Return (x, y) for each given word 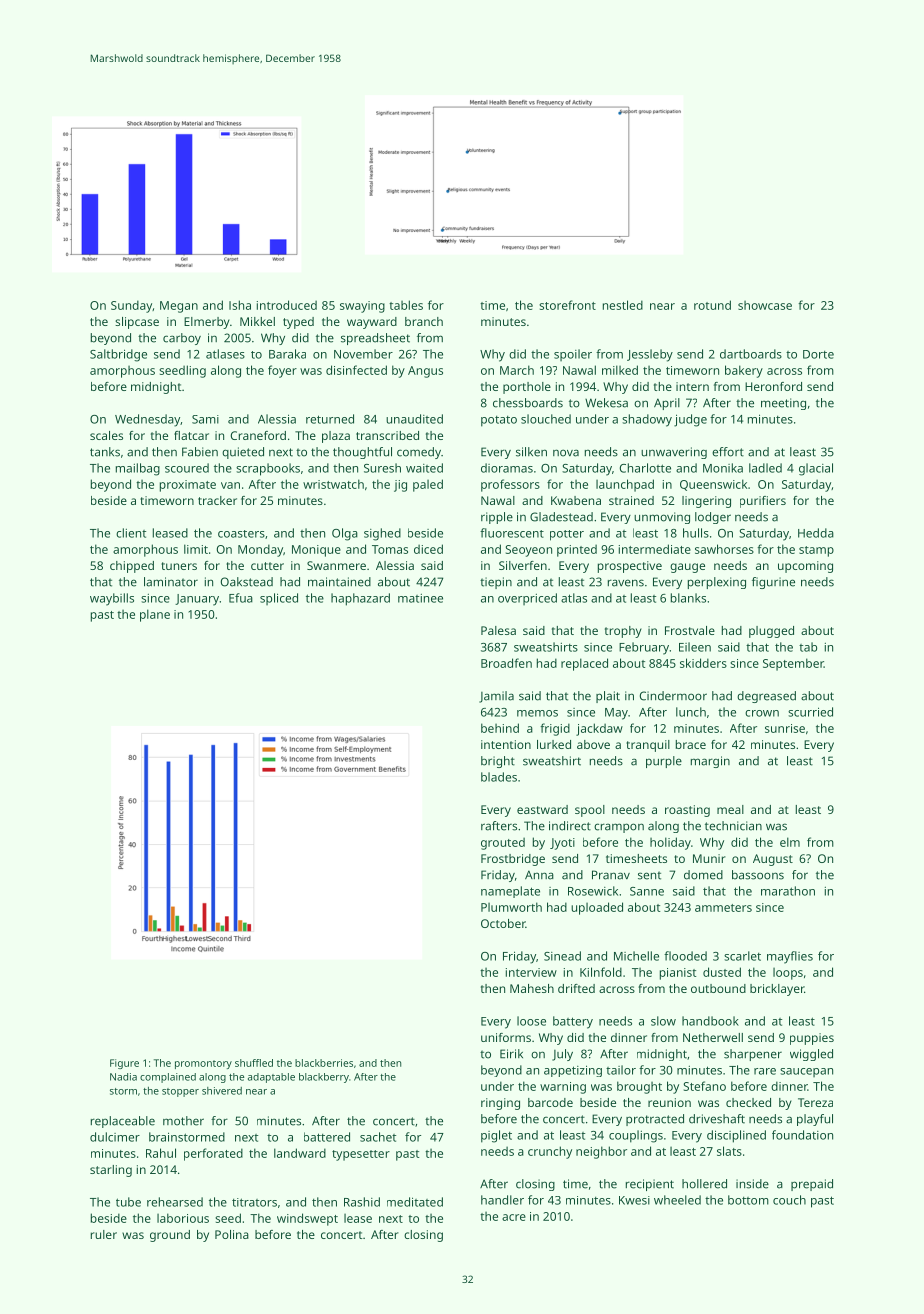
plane (155, 615)
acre (514, 1217)
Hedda (816, 533)
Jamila (496, 697)
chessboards (528, 403)
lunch (691, 712)
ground (170, 1236)
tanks (105, 452)
